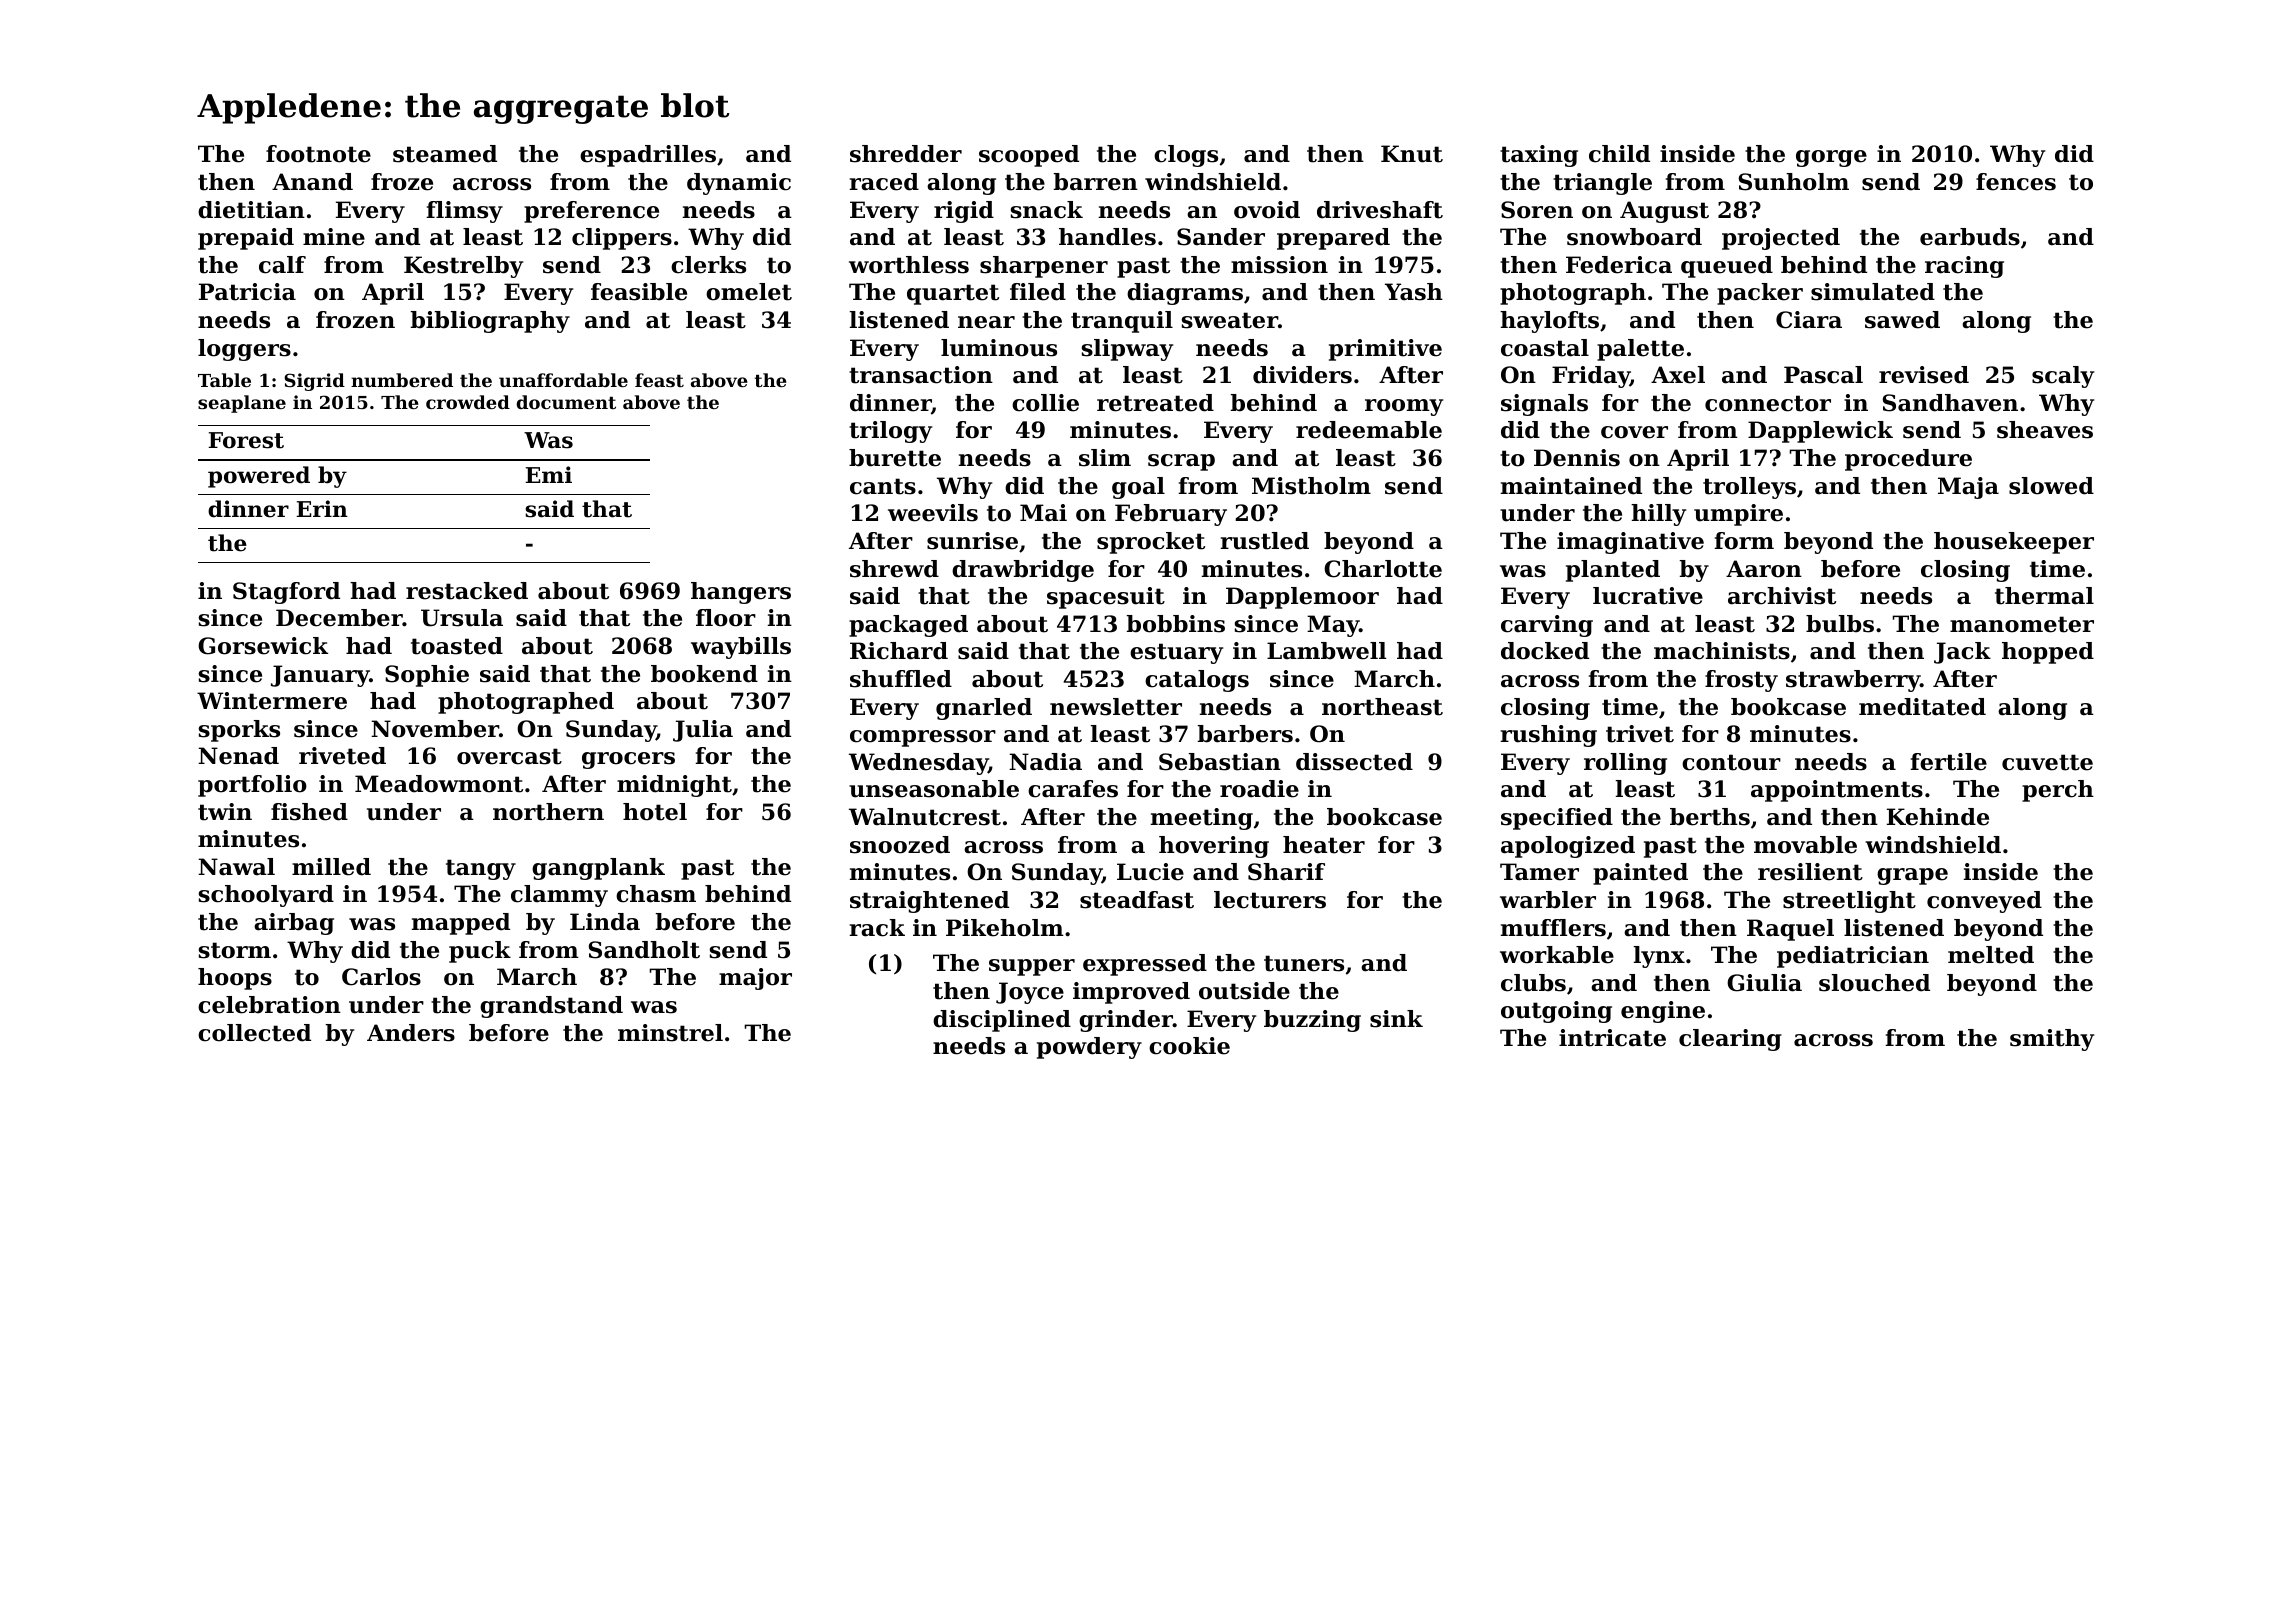 The width and height of the page is (2292, 1620). I want to click on heater, so click(1324, 845).
